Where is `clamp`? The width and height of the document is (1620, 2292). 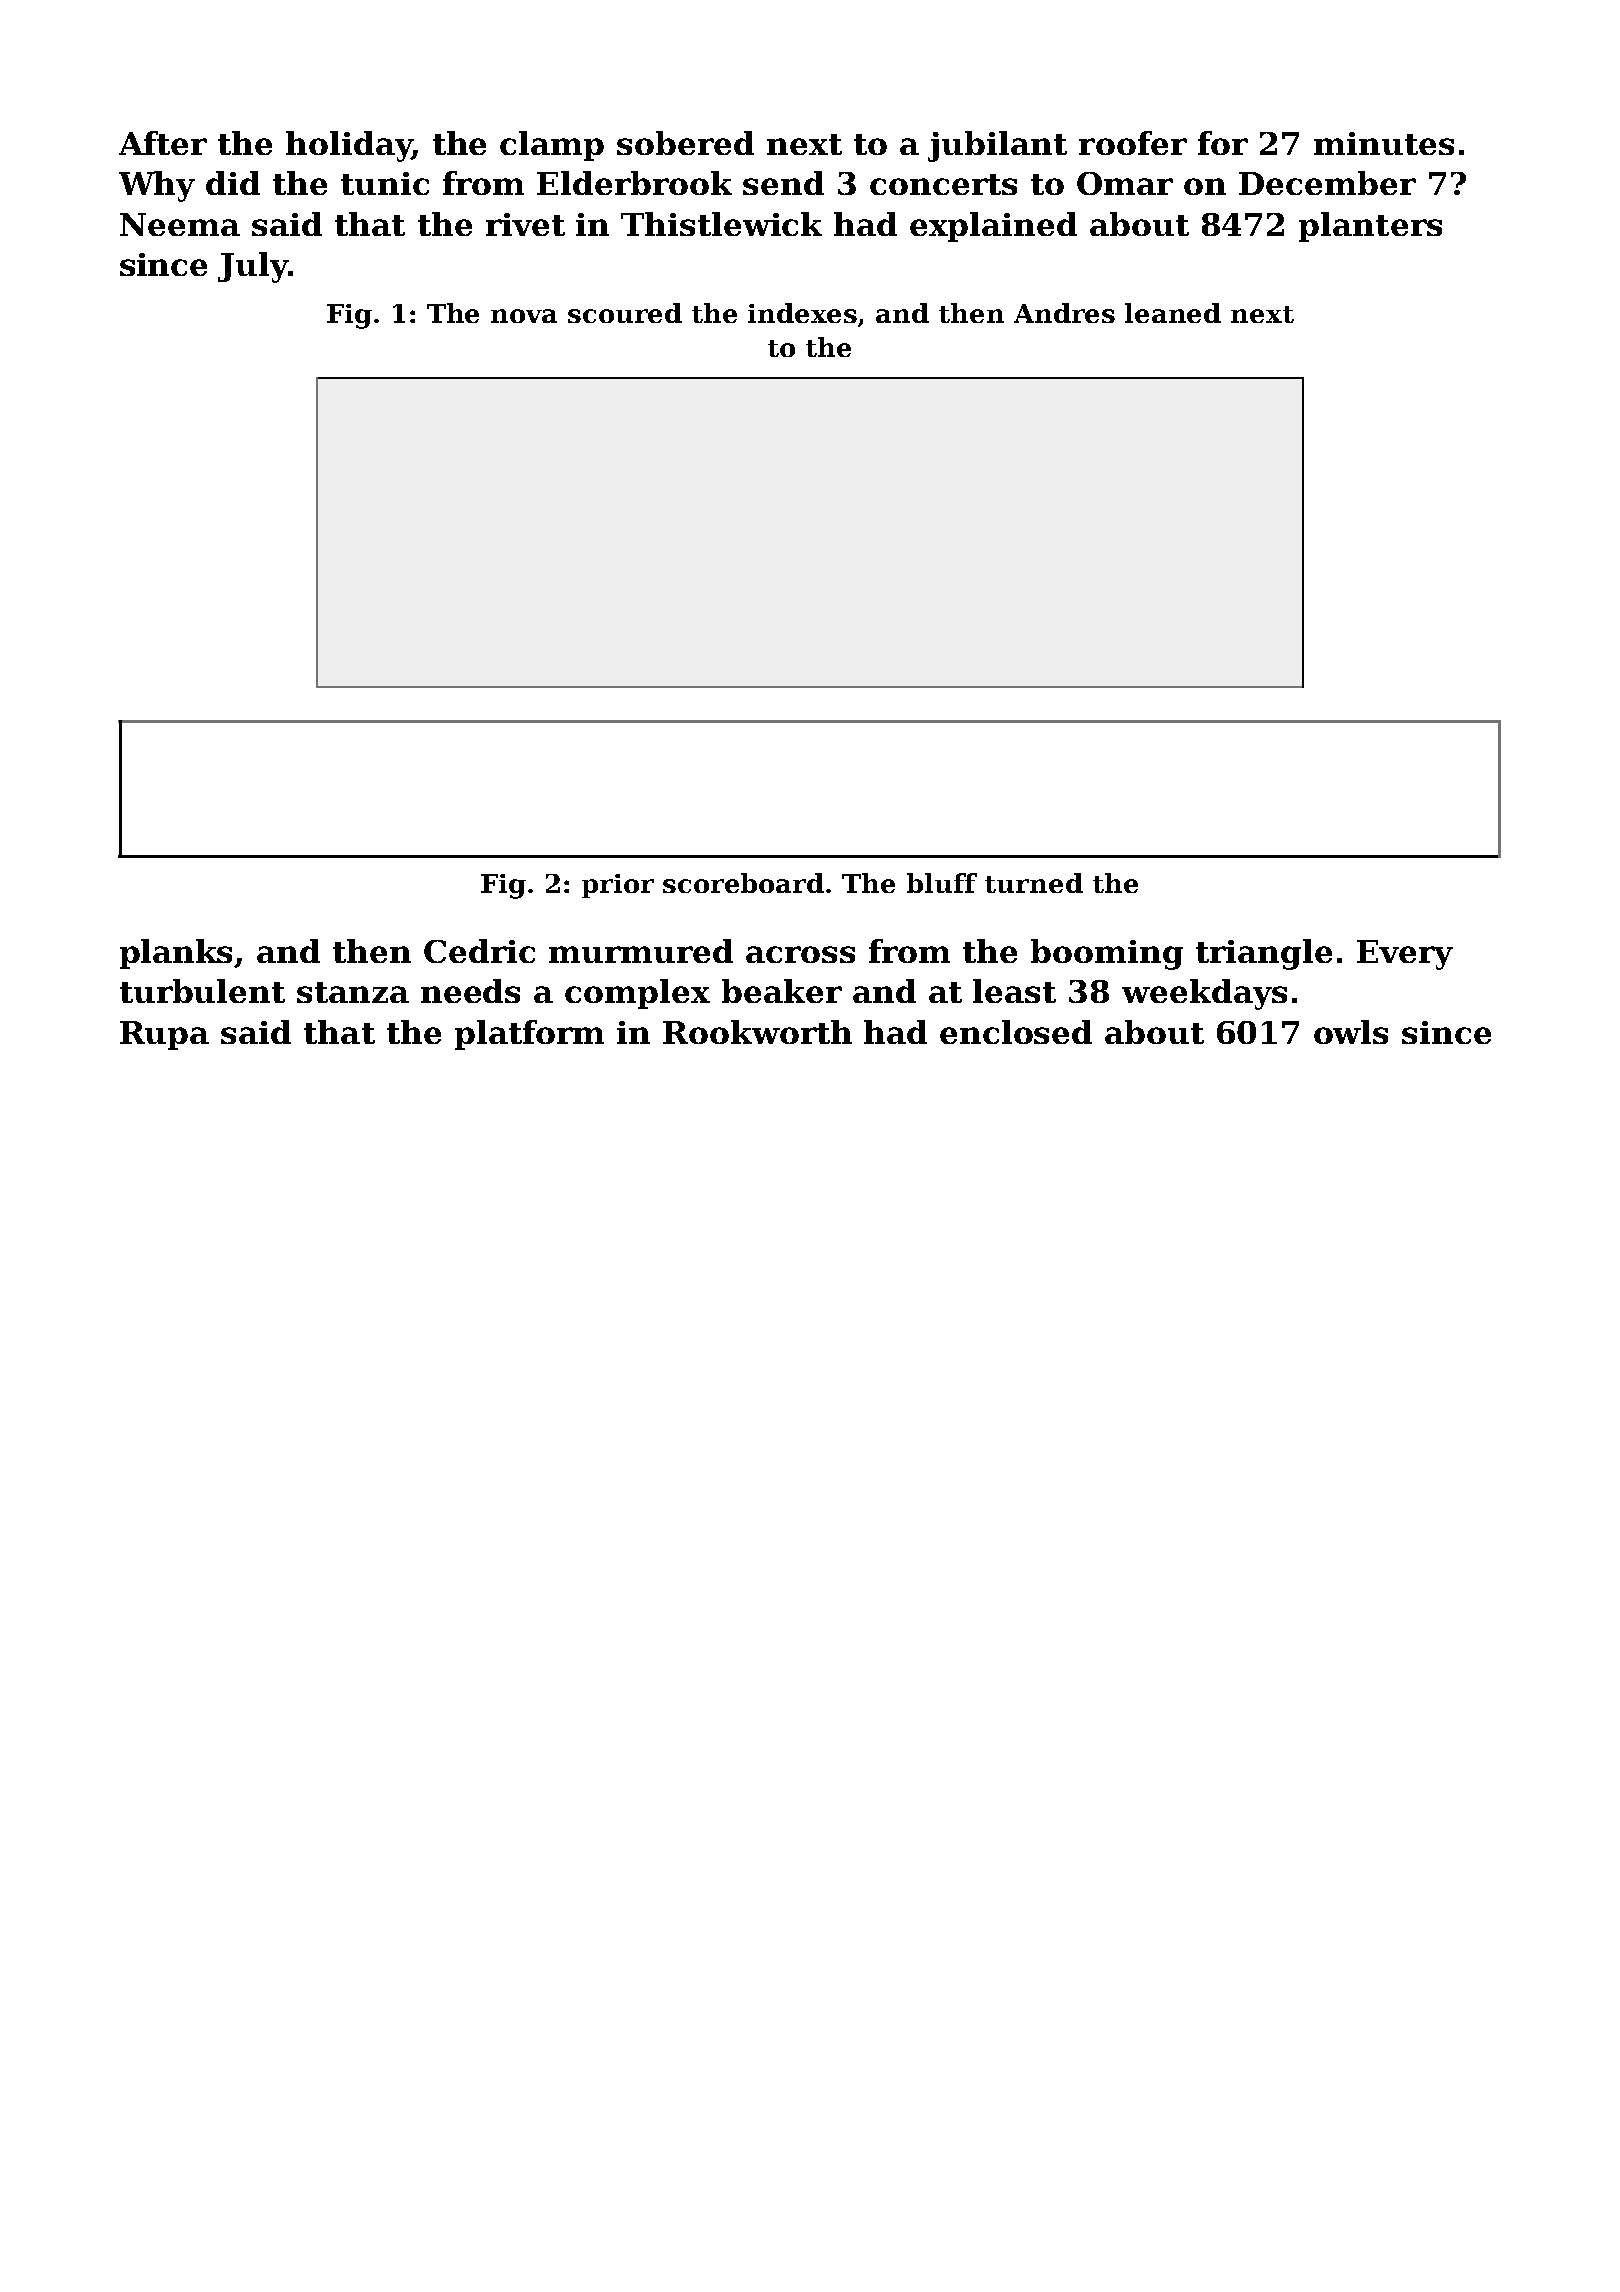
clamp is located at coordinates (552, 146).
